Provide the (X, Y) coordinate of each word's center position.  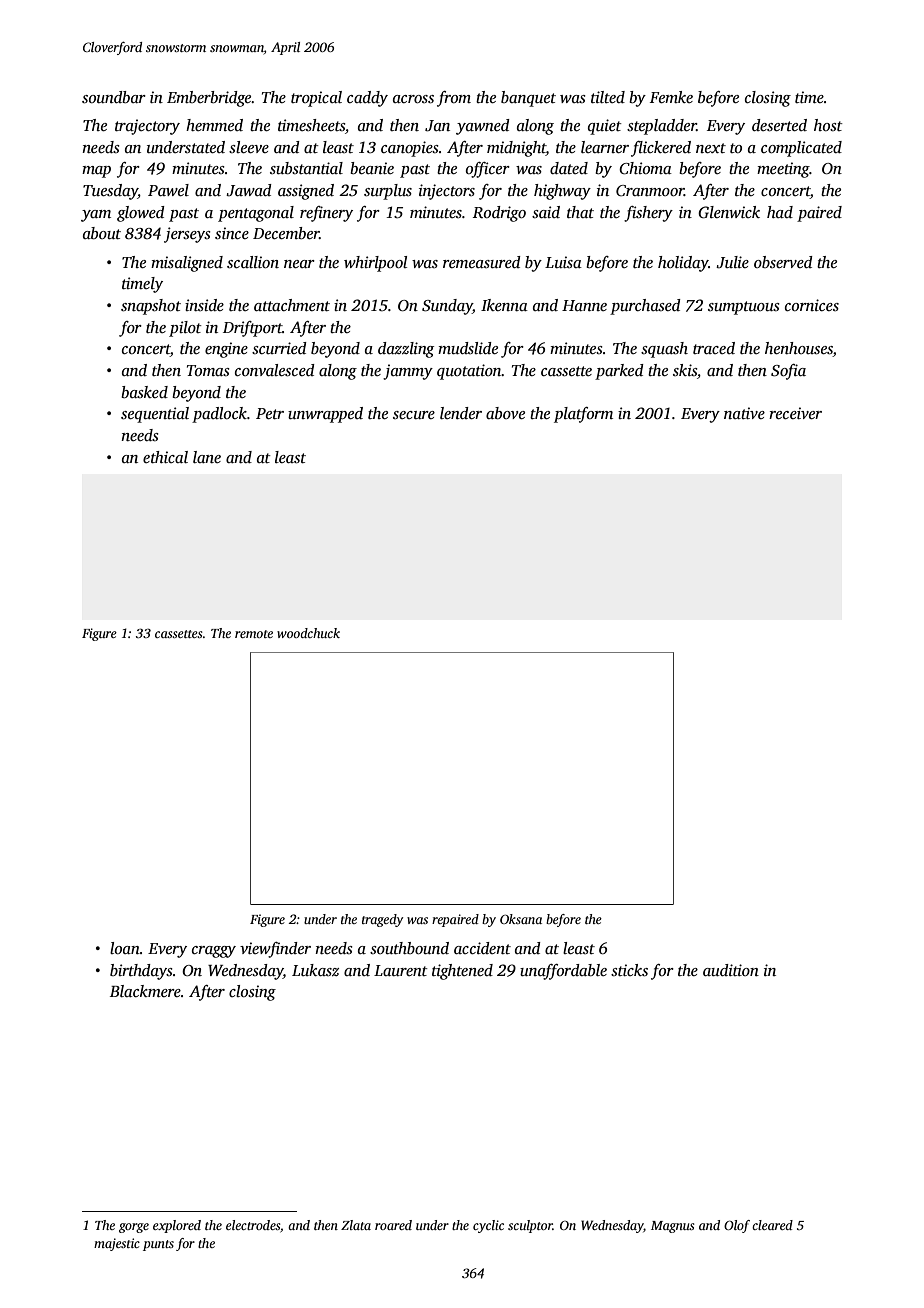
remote (254, 634)
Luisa (563, 262)
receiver (795, 413)
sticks (629, 970)
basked (144, 392)
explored (177, 1226)
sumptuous (744, 308)
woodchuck (308, 633)
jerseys (187, 235)
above (505, 413)
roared (393, 1225)
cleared (772, 1225)
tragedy (382, 920)
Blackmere (145, 991)
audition (731, 970)
